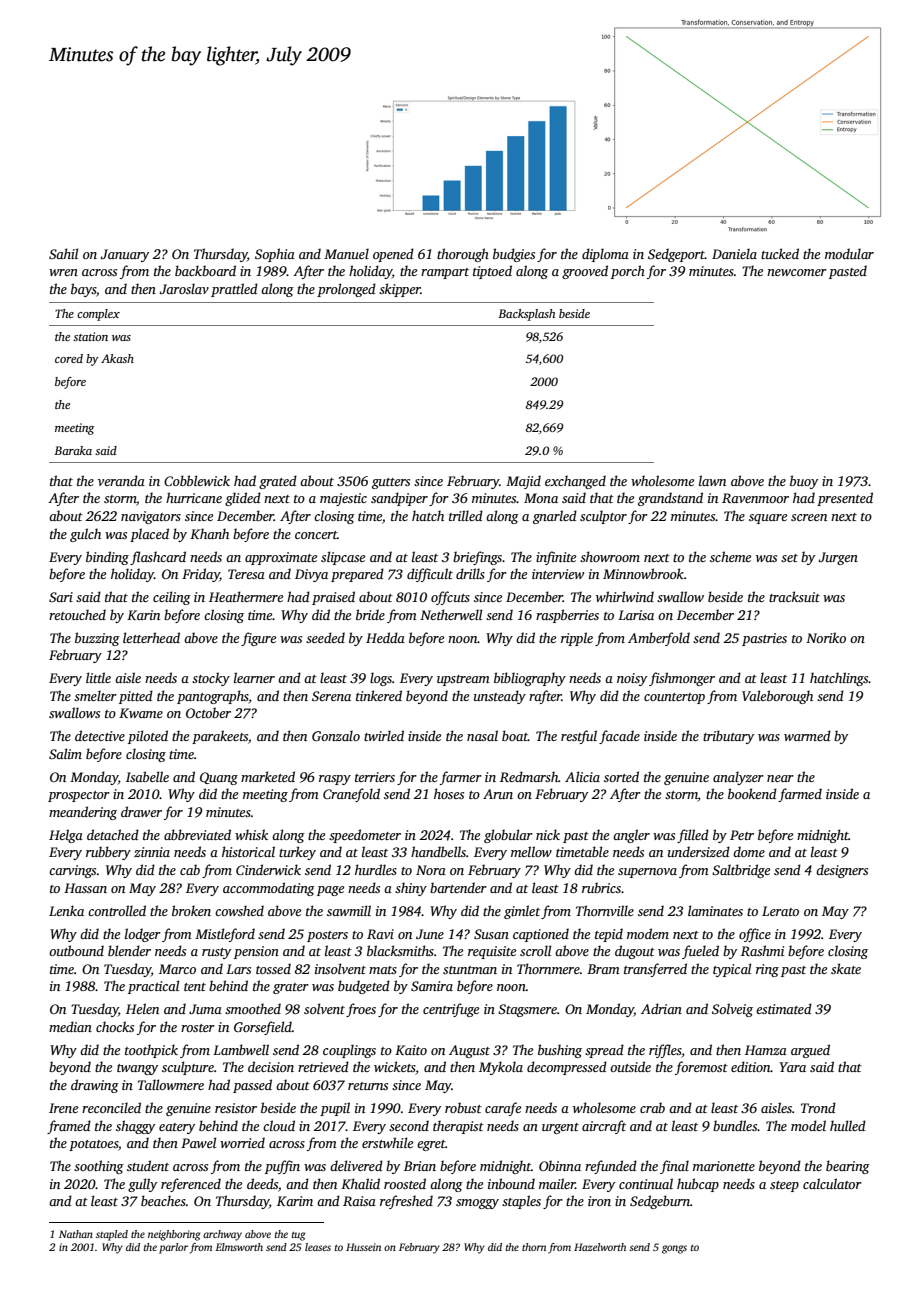 This page has width=924, height=1308. Describe the element at coordinates (451, 614) in the page. I see `Netherwell` at that location.
